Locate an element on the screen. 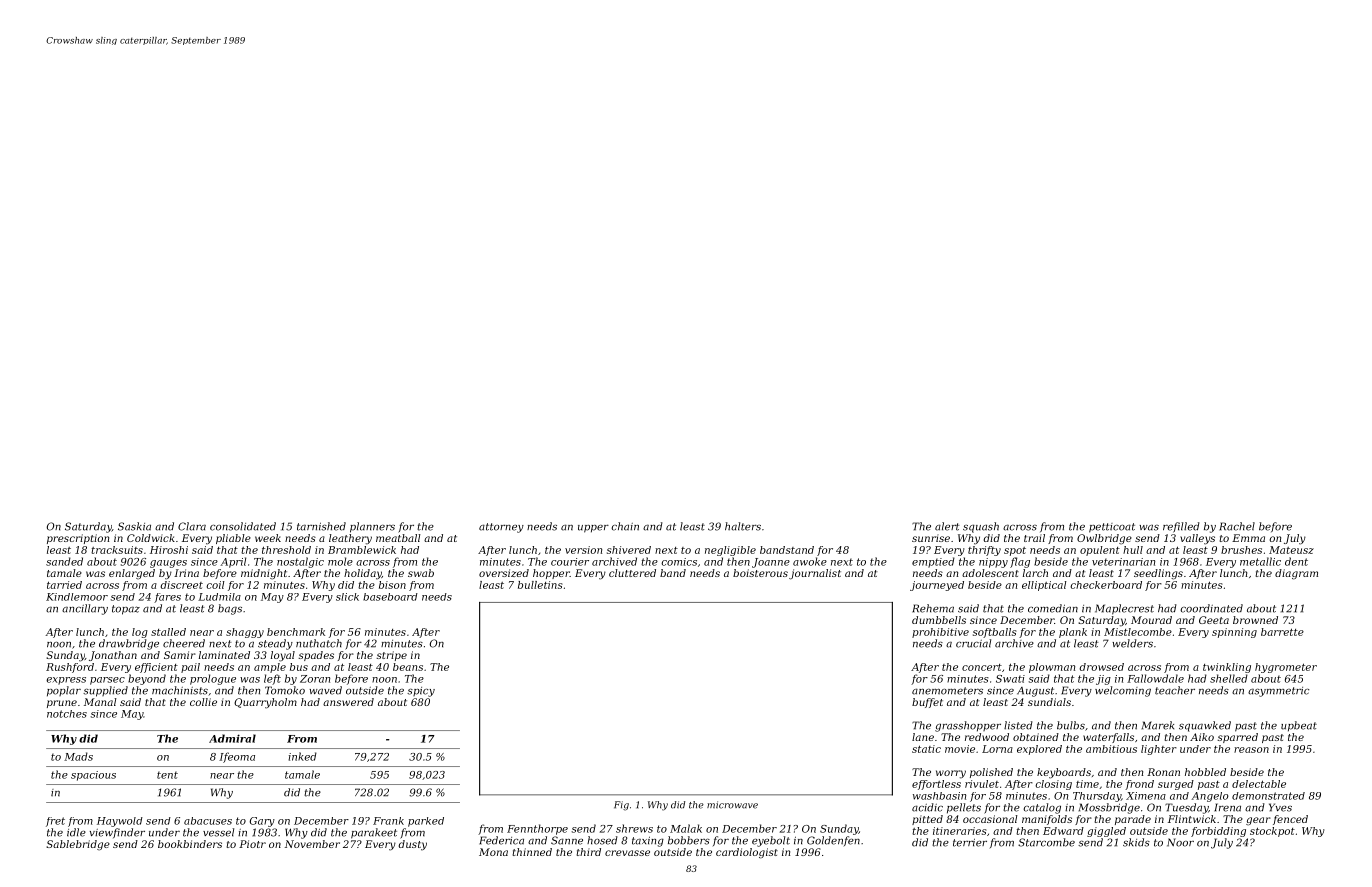 Image resolution: width=1372 pixels, height=887 pixels. tarnished is located at coordinates (321, 526).
